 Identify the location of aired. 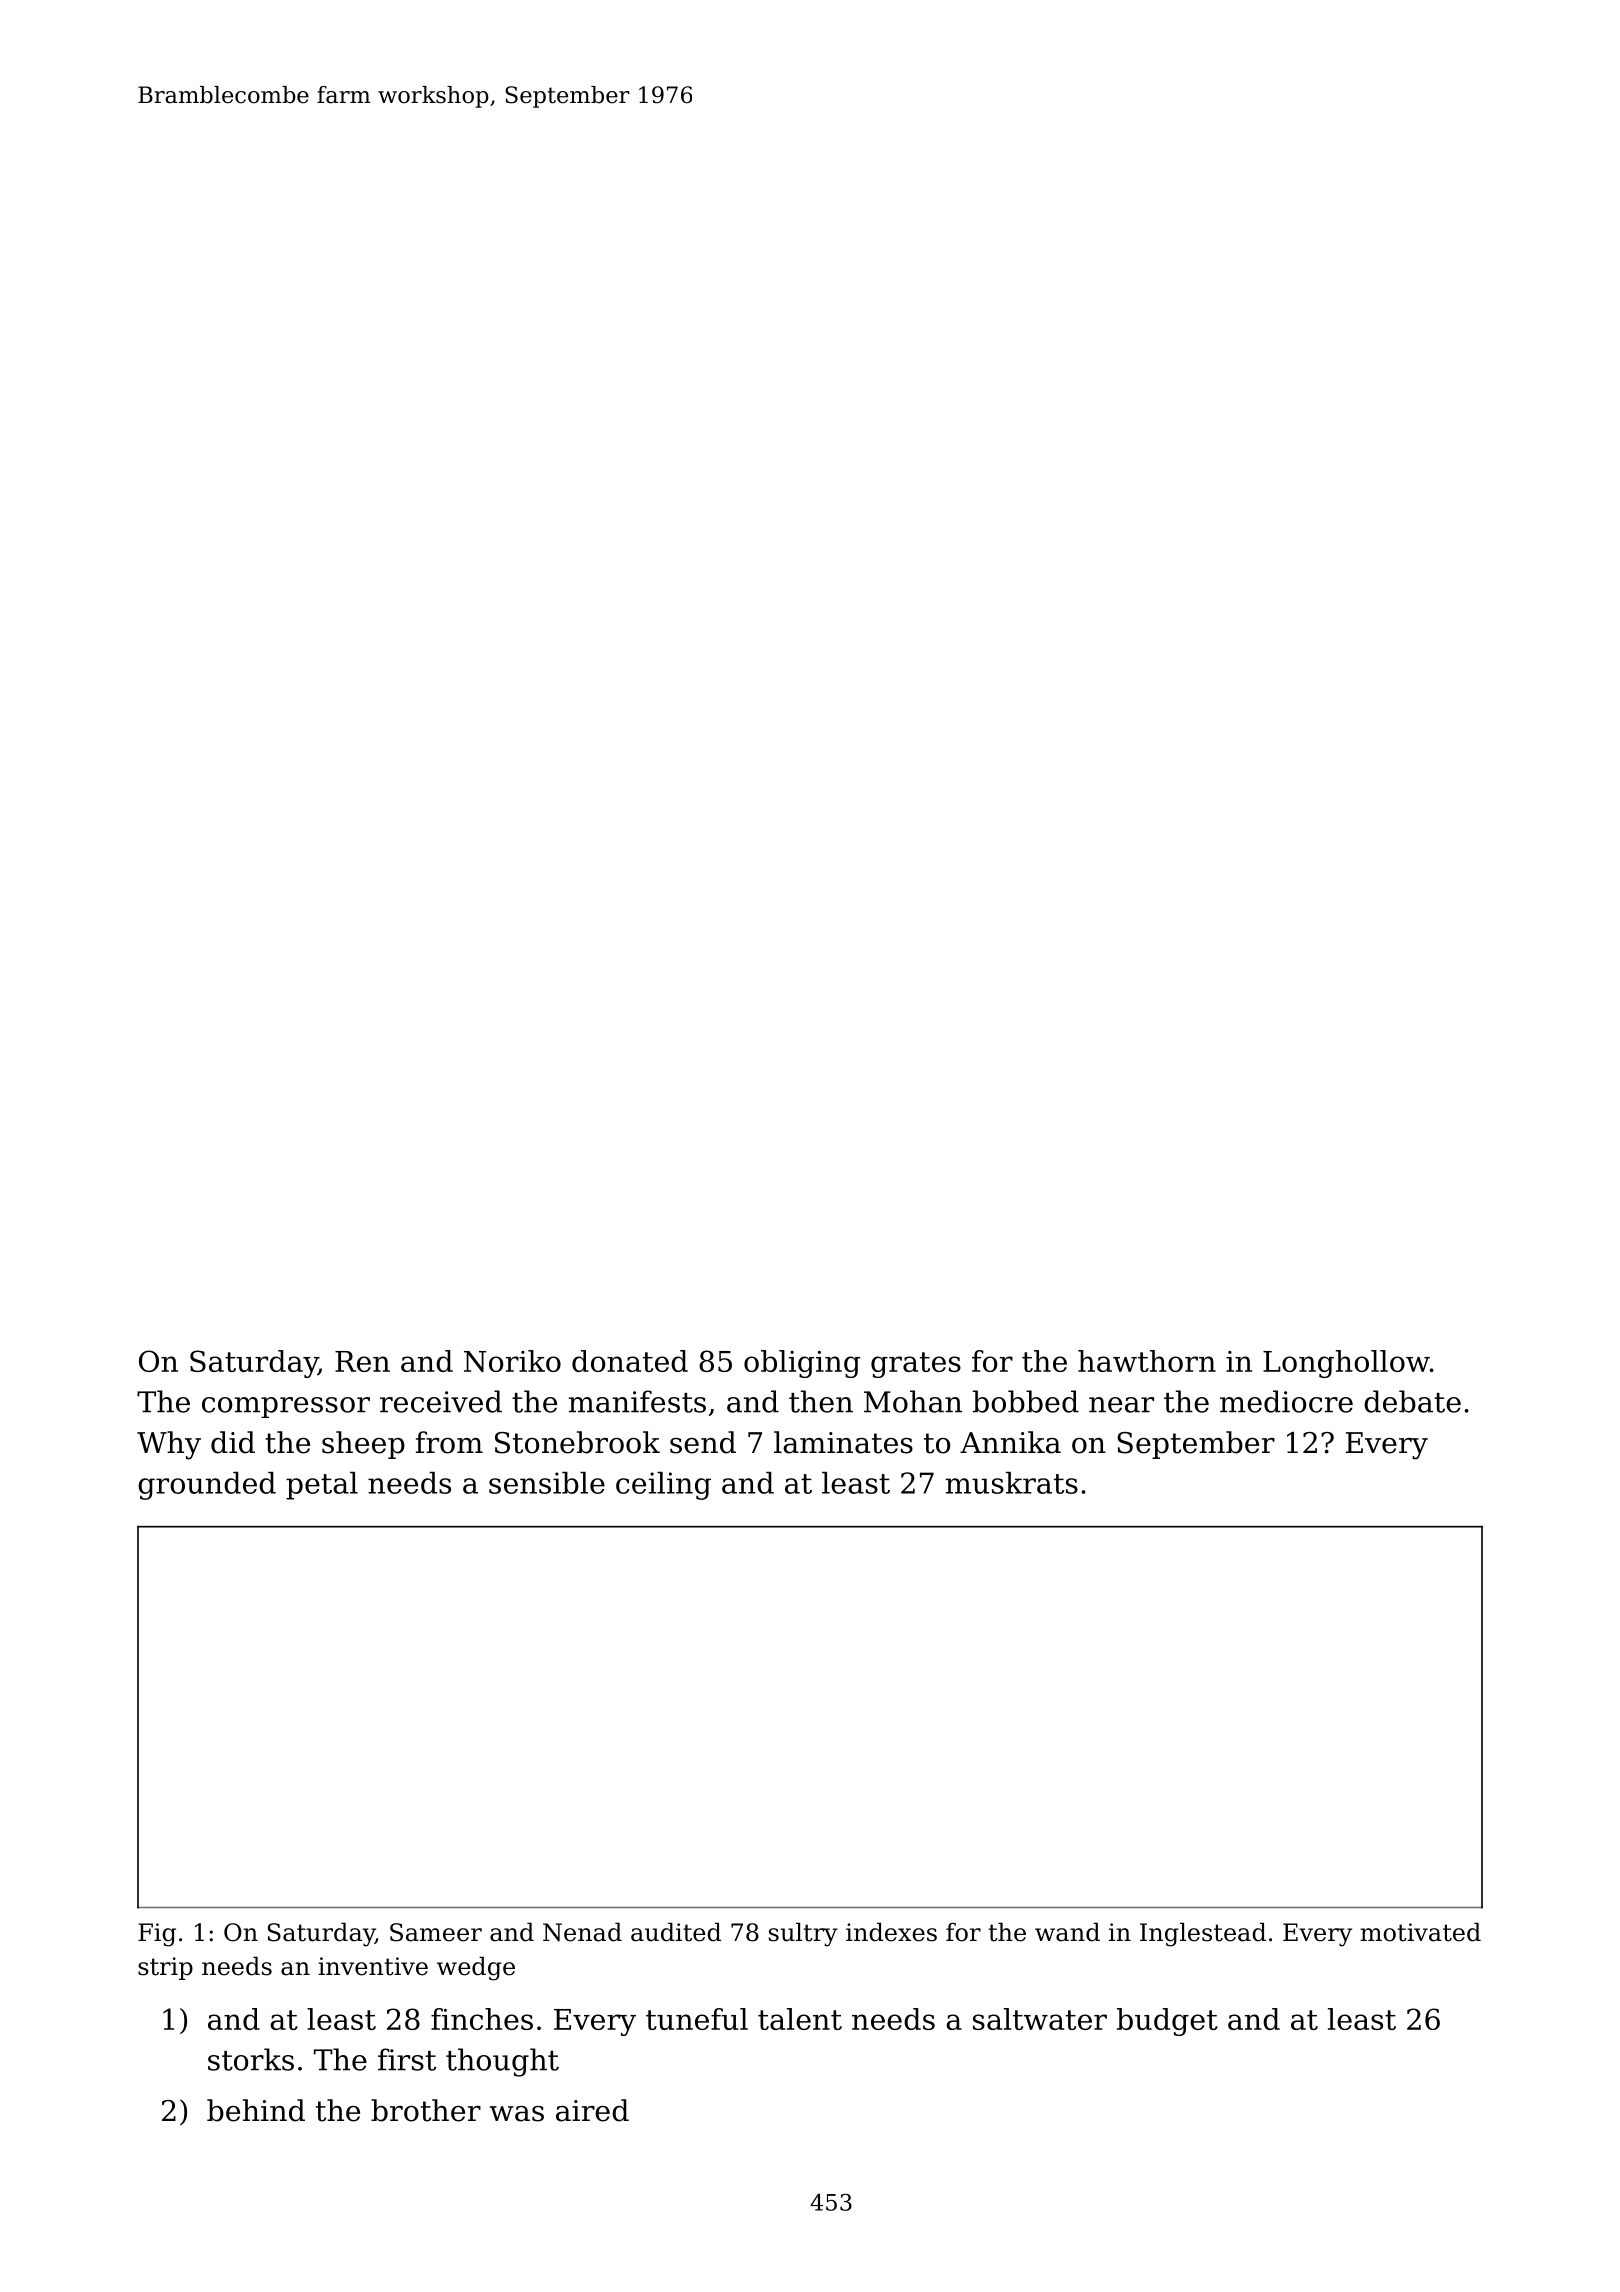
(592, 2110).
